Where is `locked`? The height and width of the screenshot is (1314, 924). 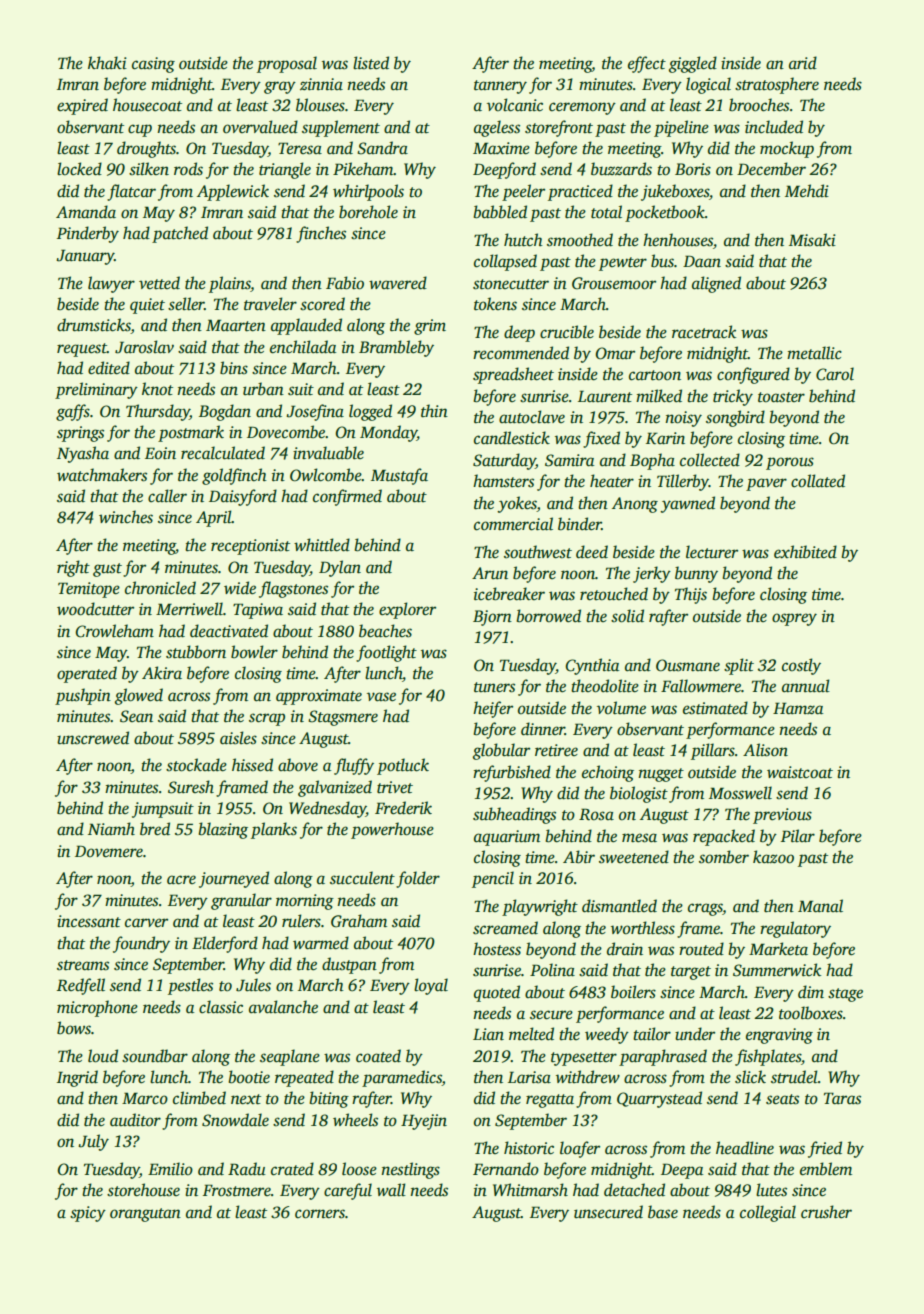 locked is located at coordinates (79, 169).
